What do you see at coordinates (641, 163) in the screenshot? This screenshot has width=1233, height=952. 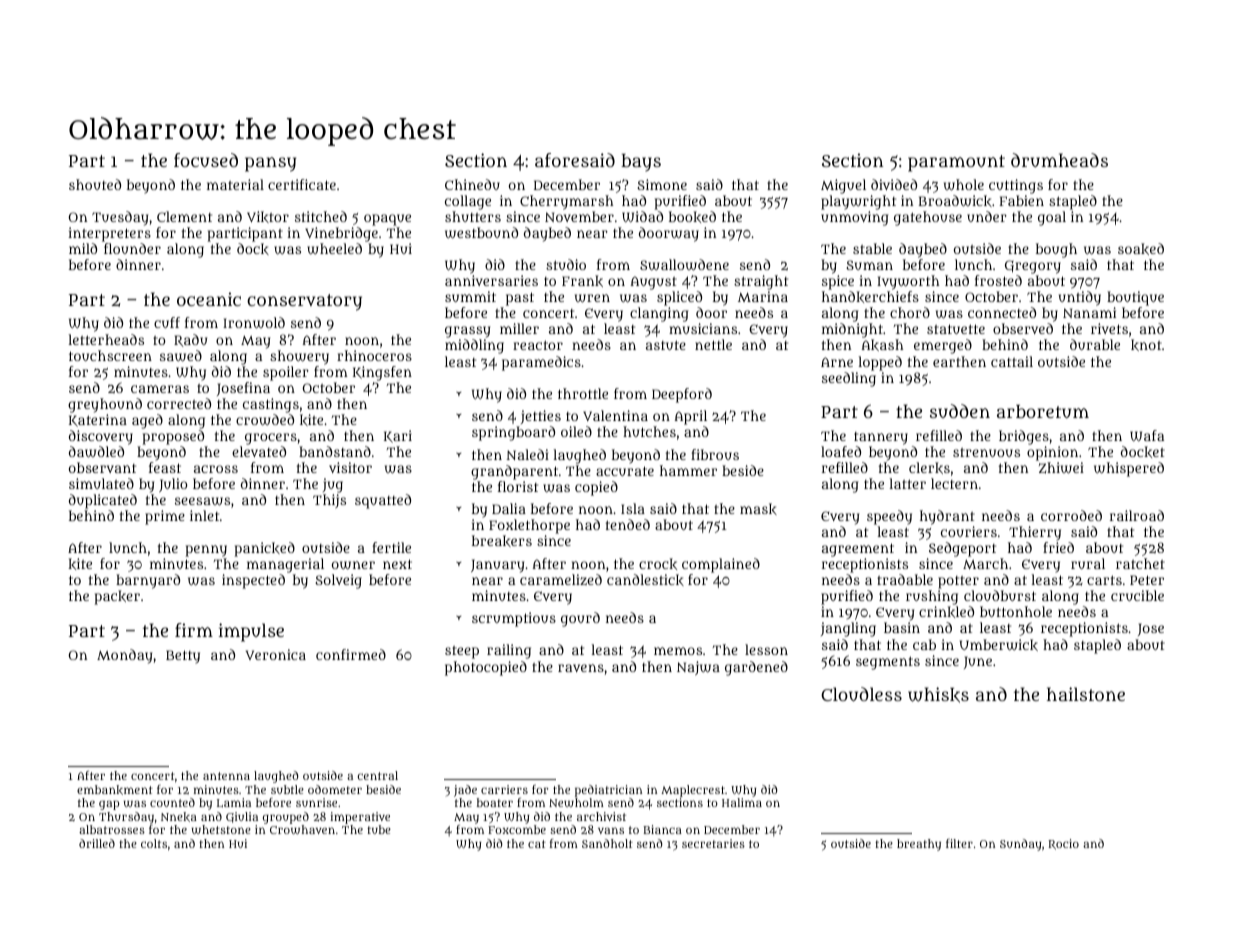 I see `bays` at bounding box center [641, 163].
